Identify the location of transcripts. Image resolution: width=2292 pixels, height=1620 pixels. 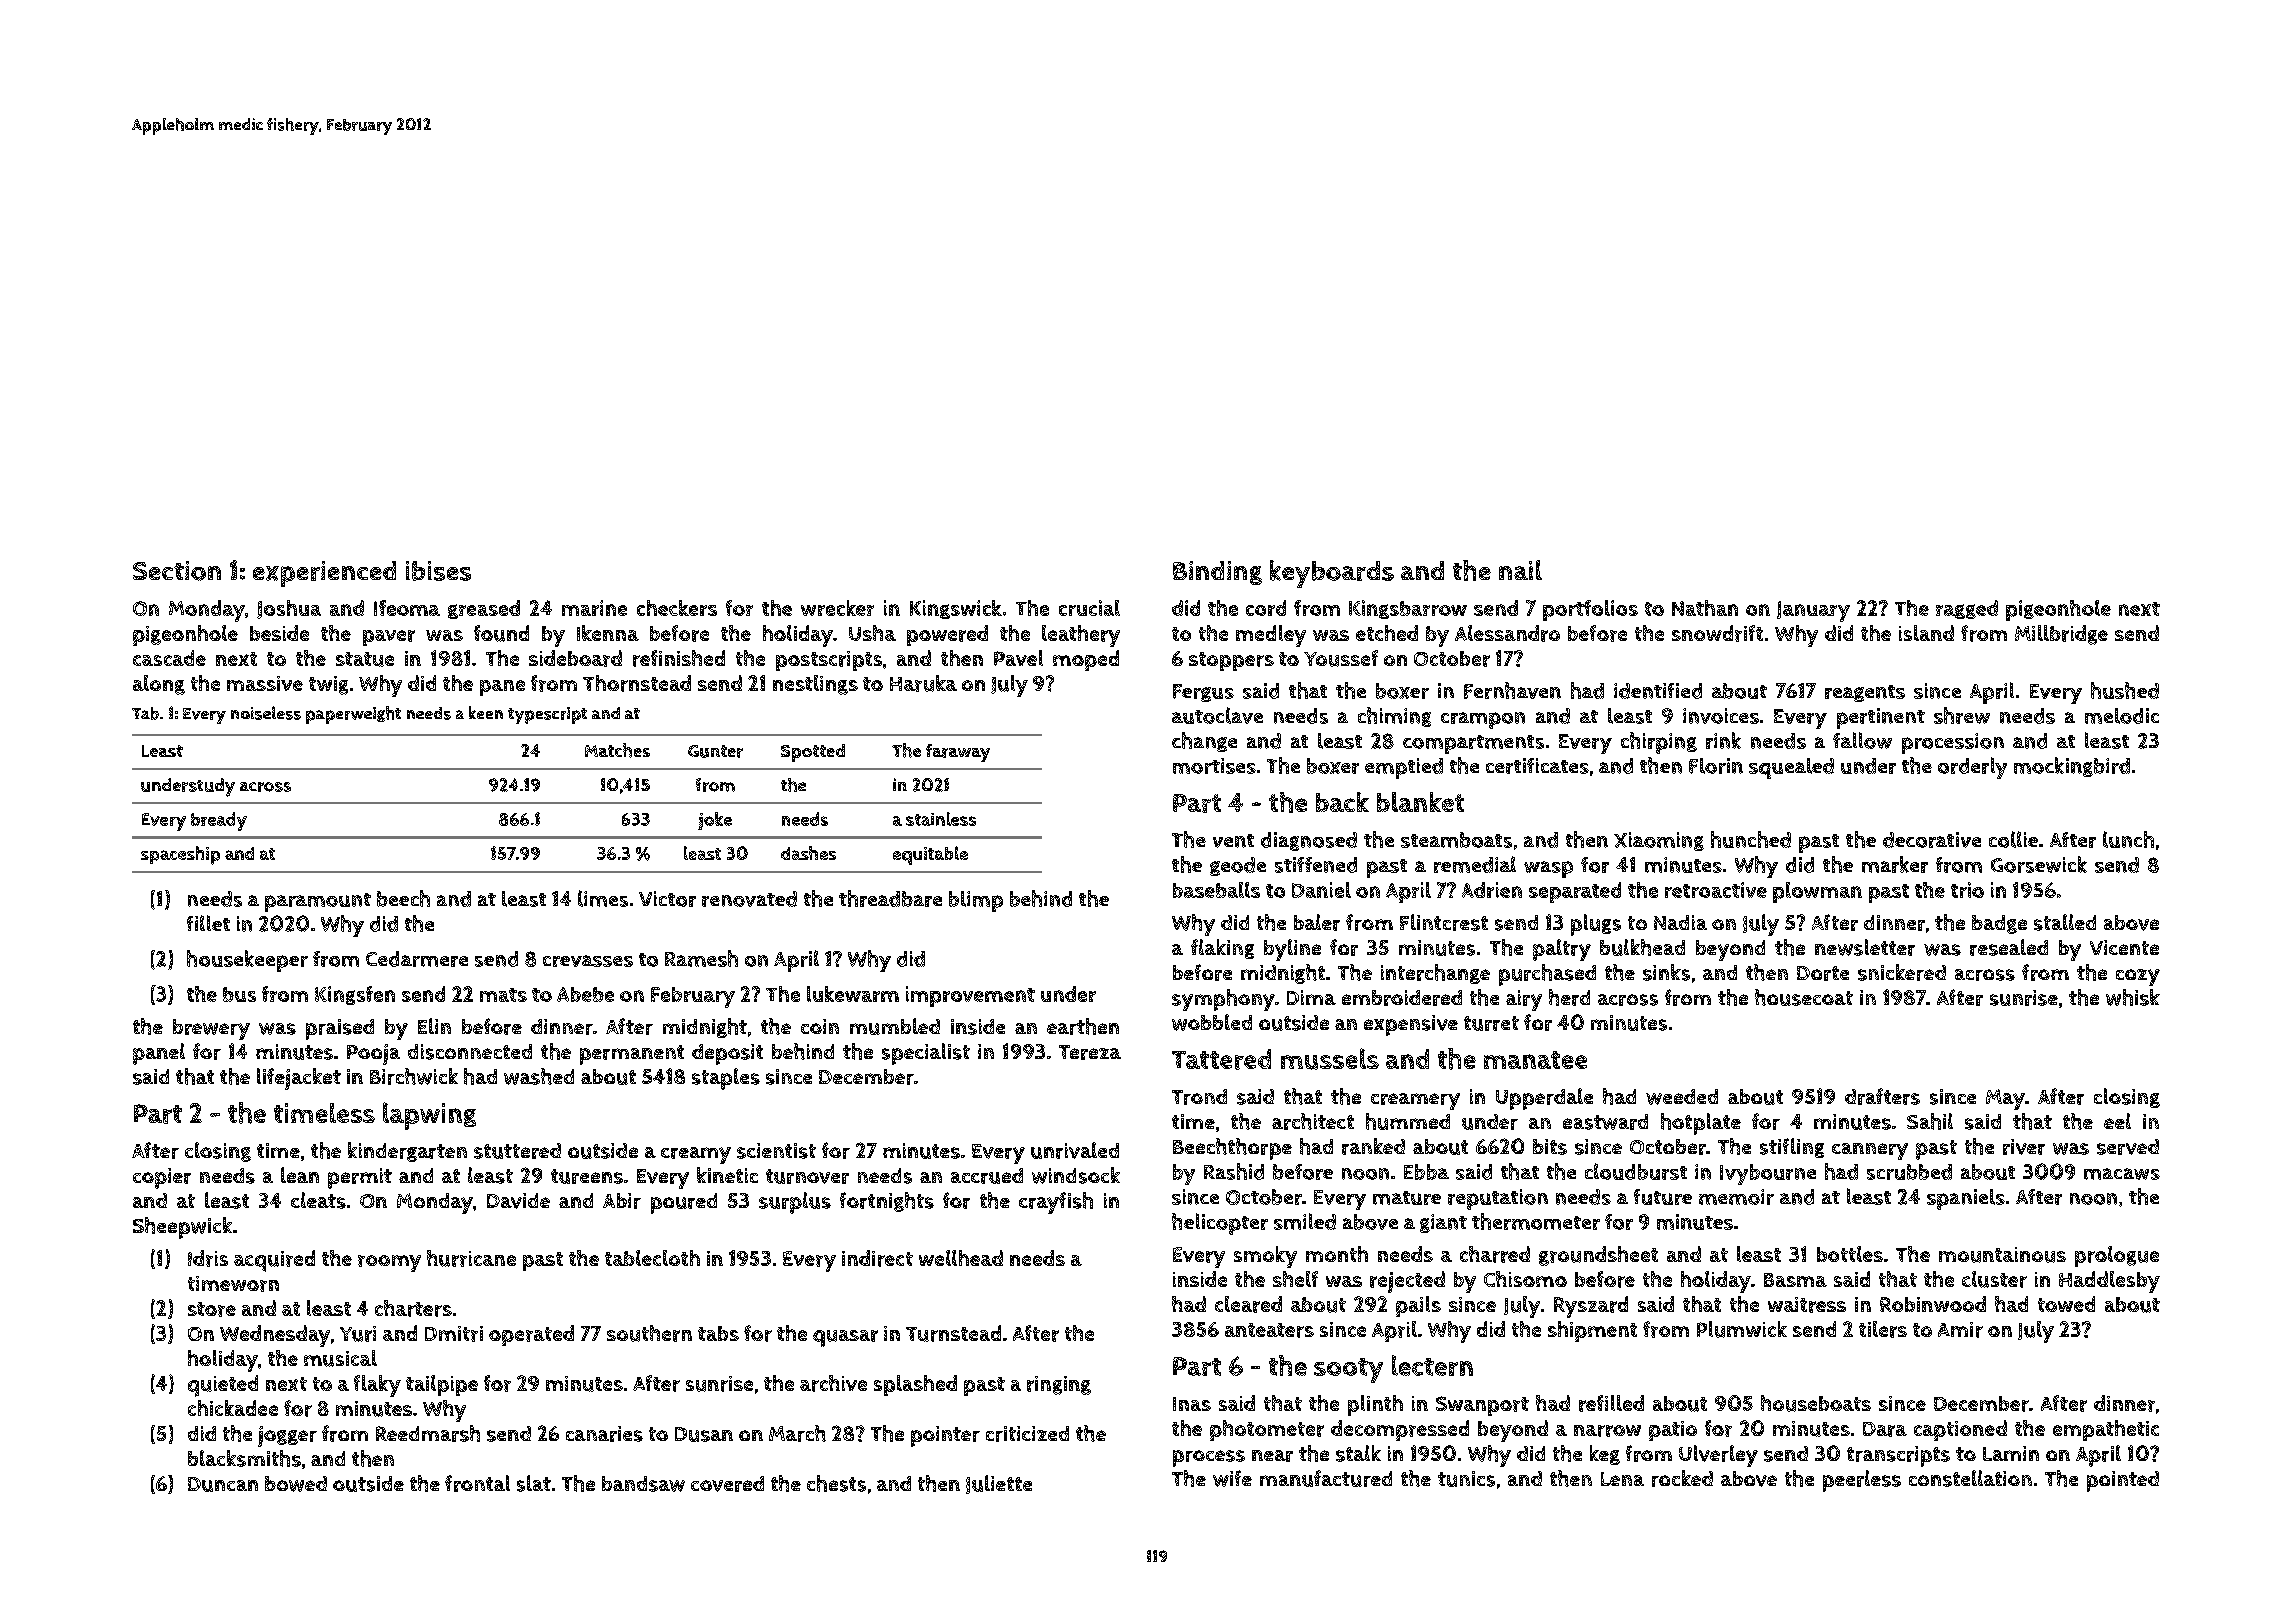
(1898, 1456).
